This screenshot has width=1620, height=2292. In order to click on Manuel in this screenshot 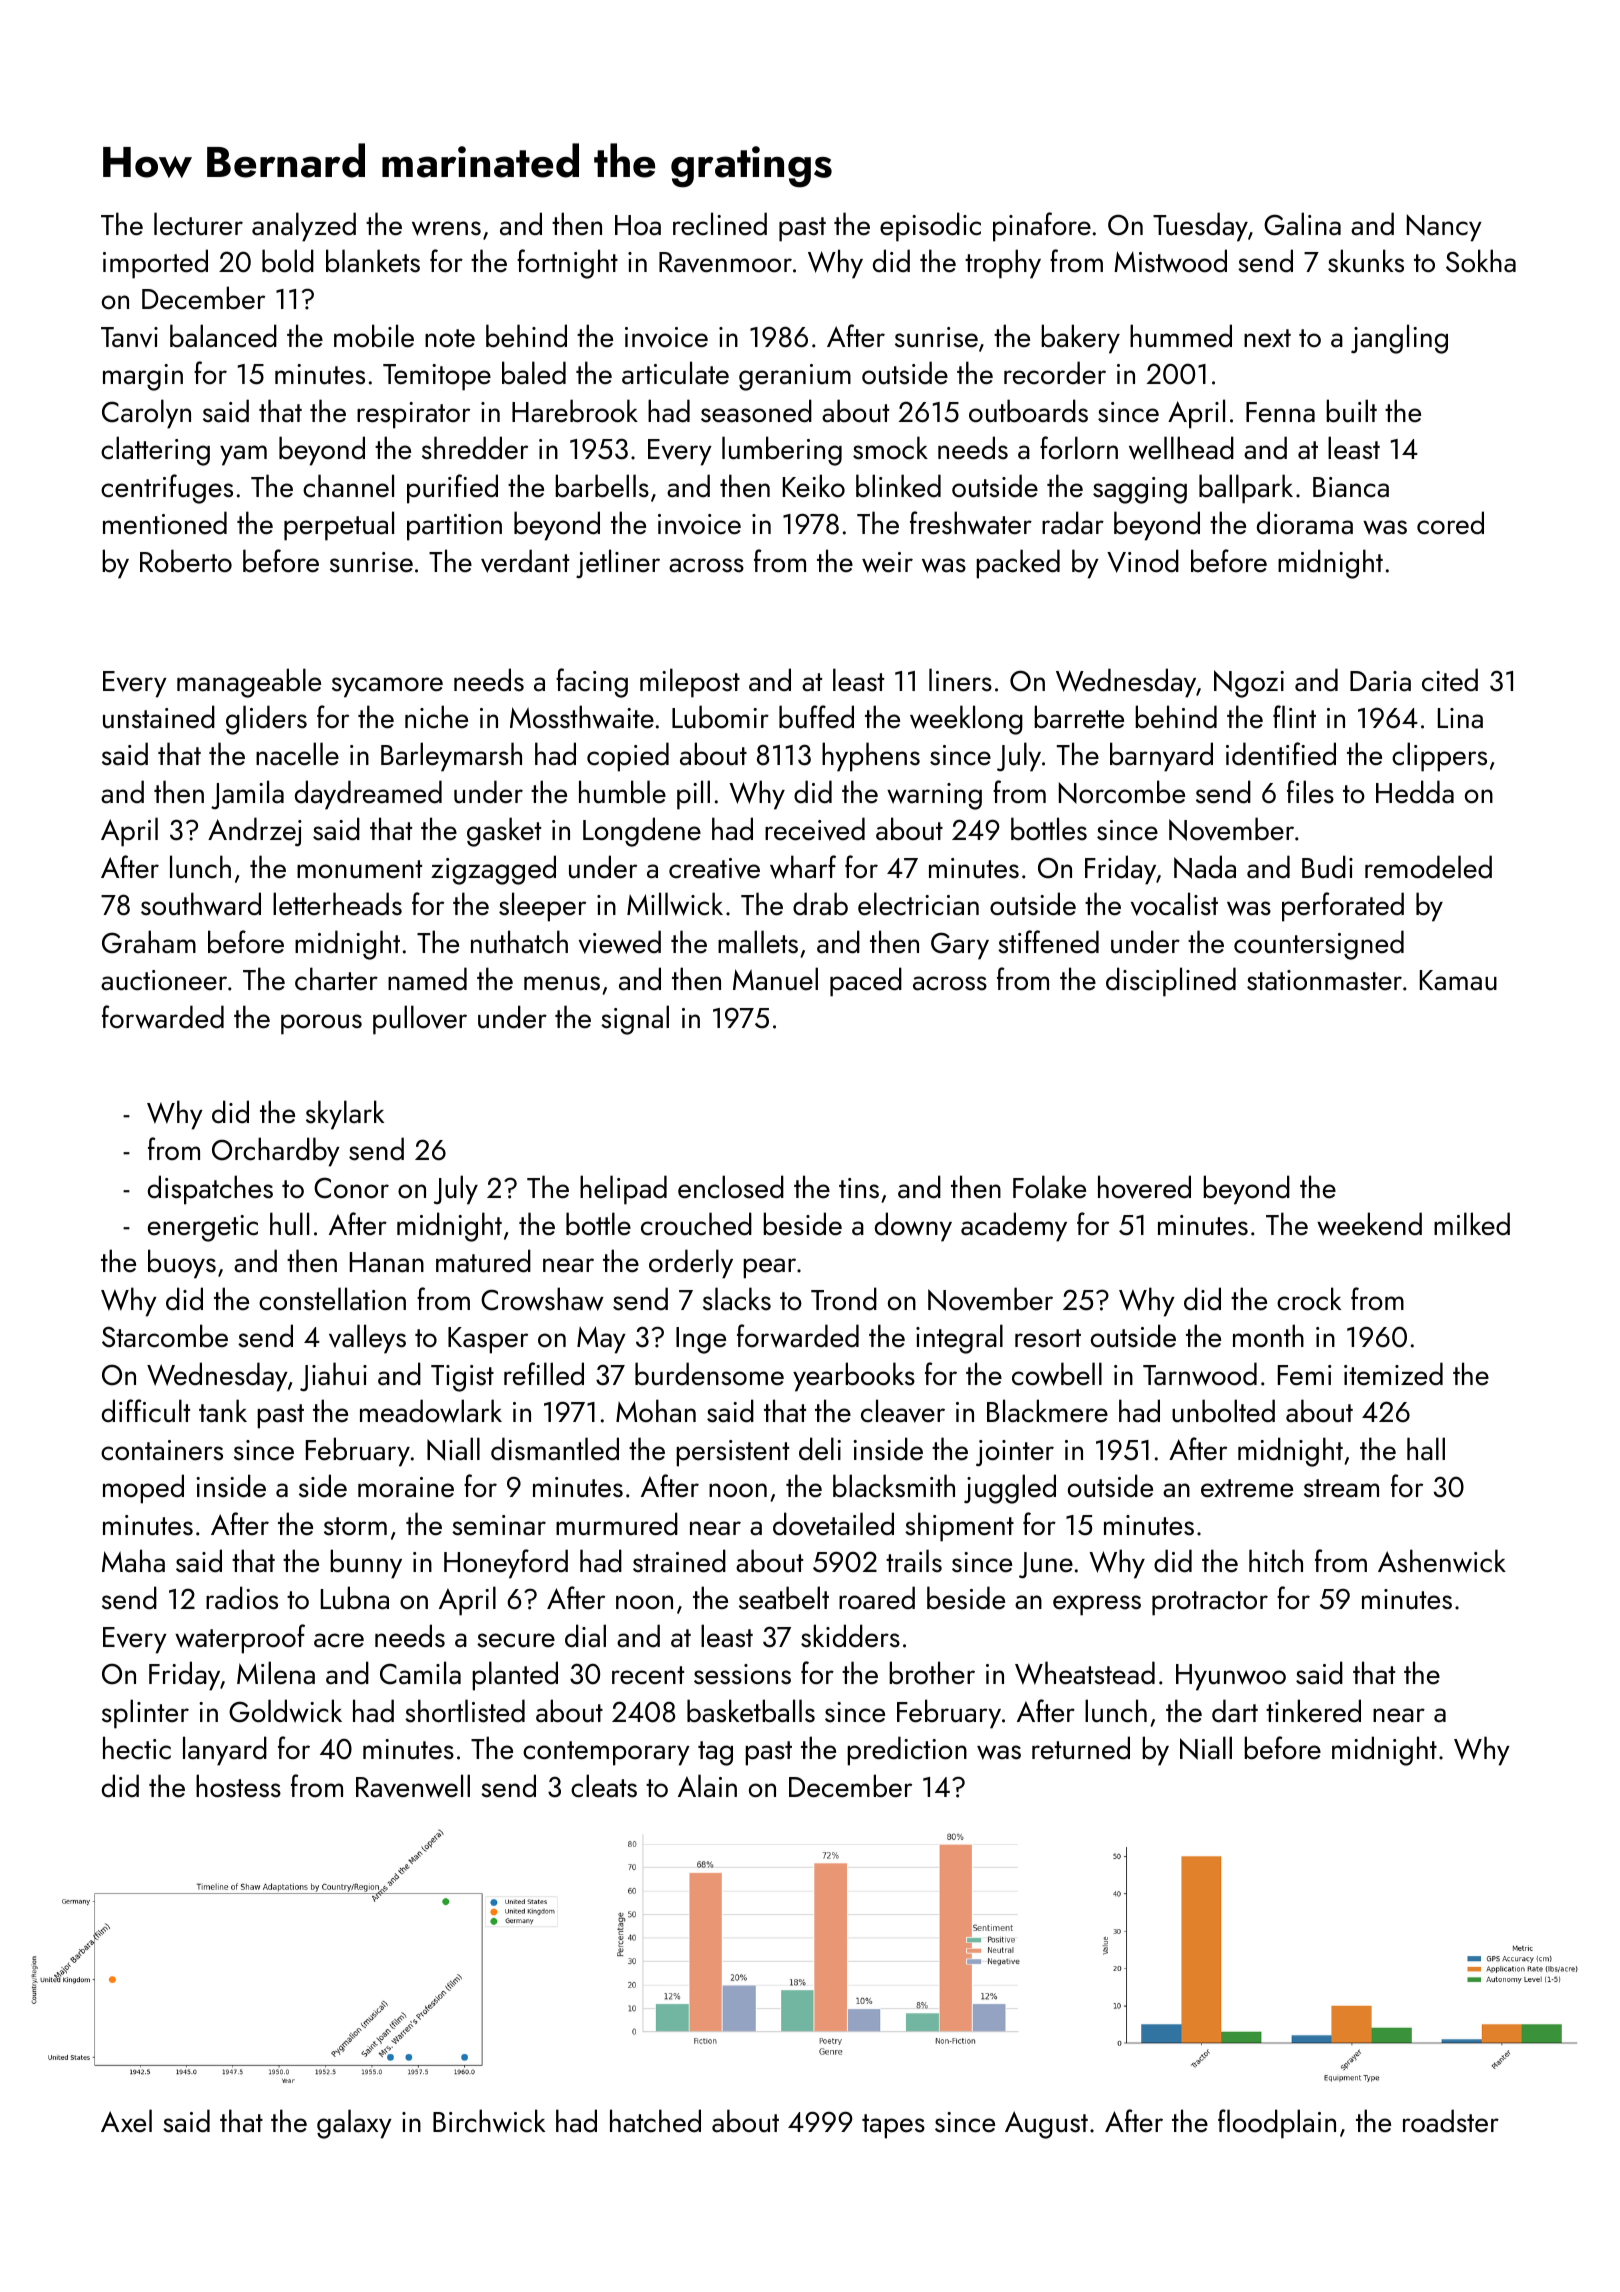, I will do `click(775, 979)`.
